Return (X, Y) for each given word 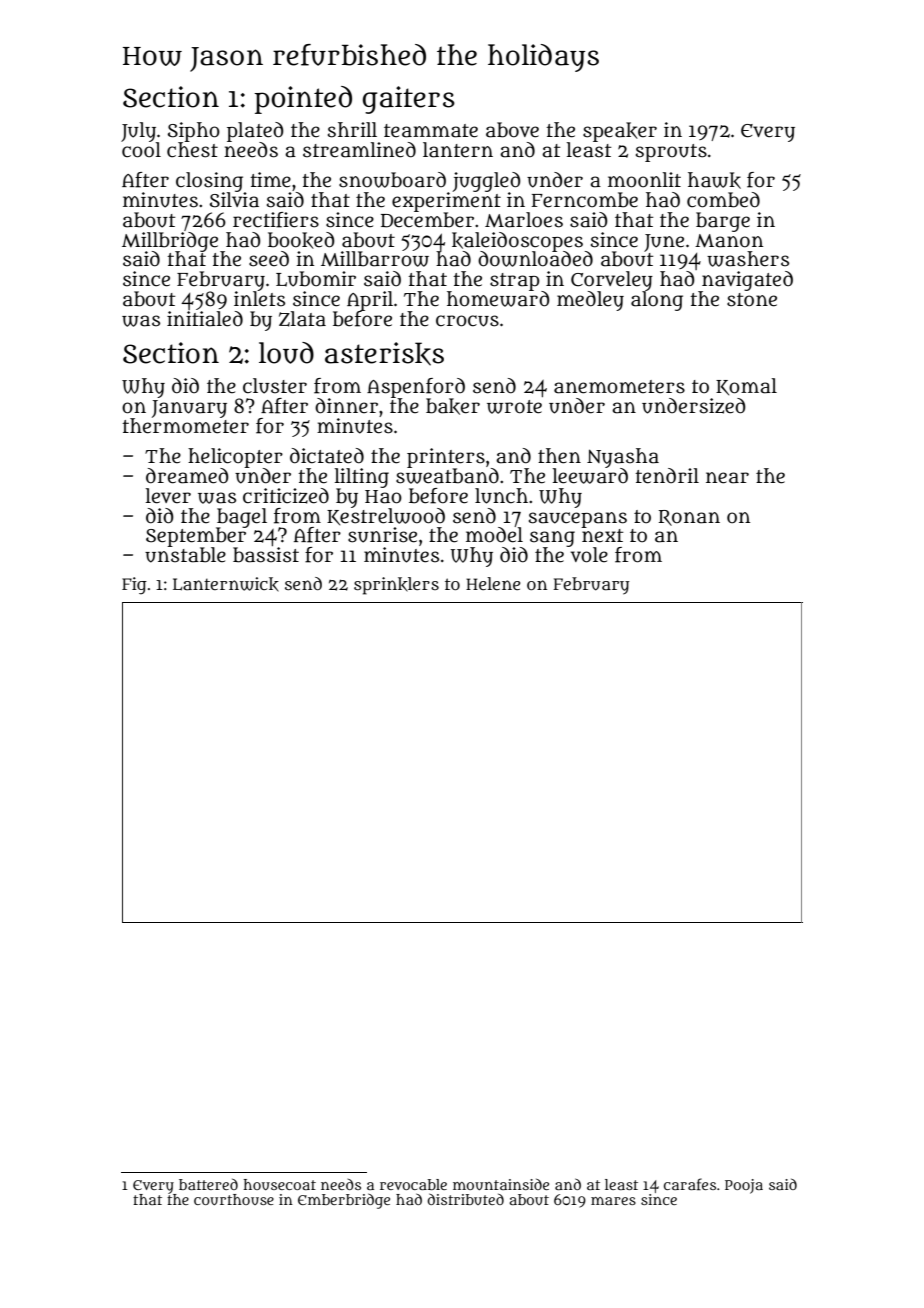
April (370, 301)
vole (589, 555)
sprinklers (396, 586)
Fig (134, 586)
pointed (303, 100)
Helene (493, 583)
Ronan (689, 518)
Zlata (302, 319)
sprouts (671, 153)
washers (748, 259)
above (512, 130)
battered (208, 1184)
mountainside (501, 1184)
